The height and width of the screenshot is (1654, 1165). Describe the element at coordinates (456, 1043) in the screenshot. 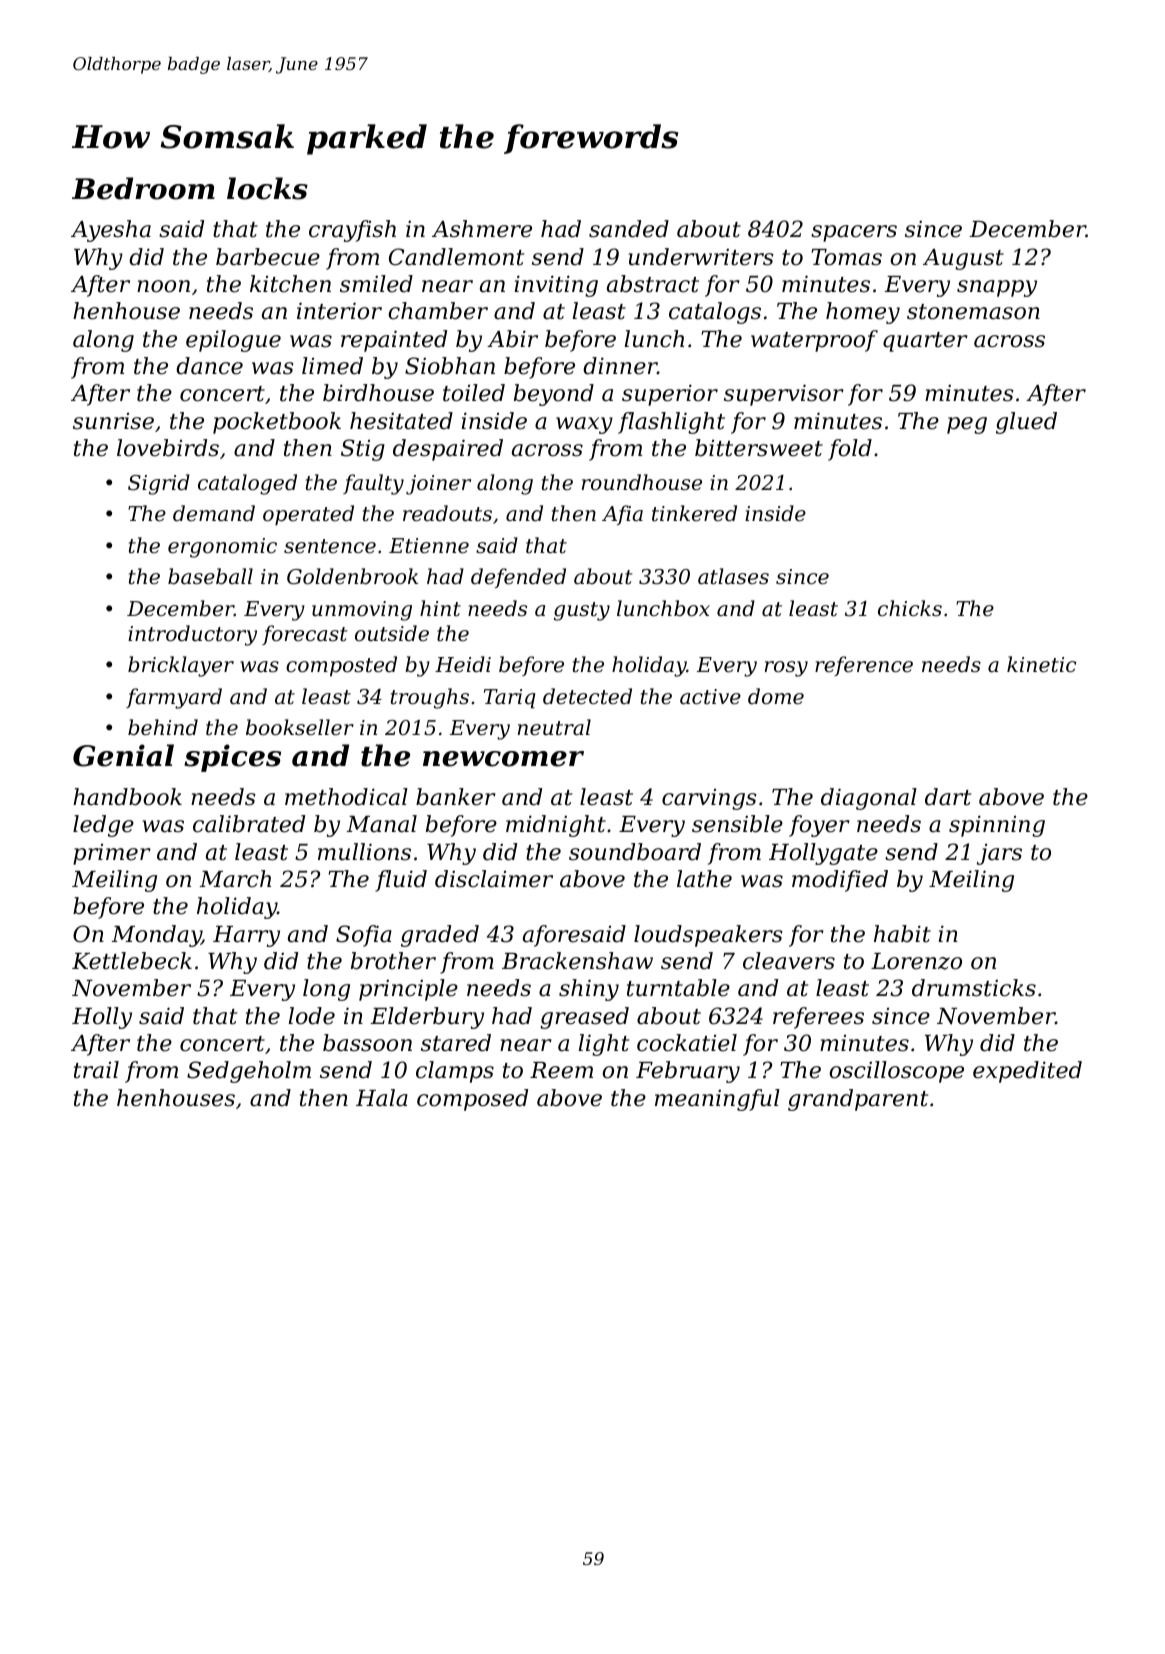

I see `stared` at that location.
